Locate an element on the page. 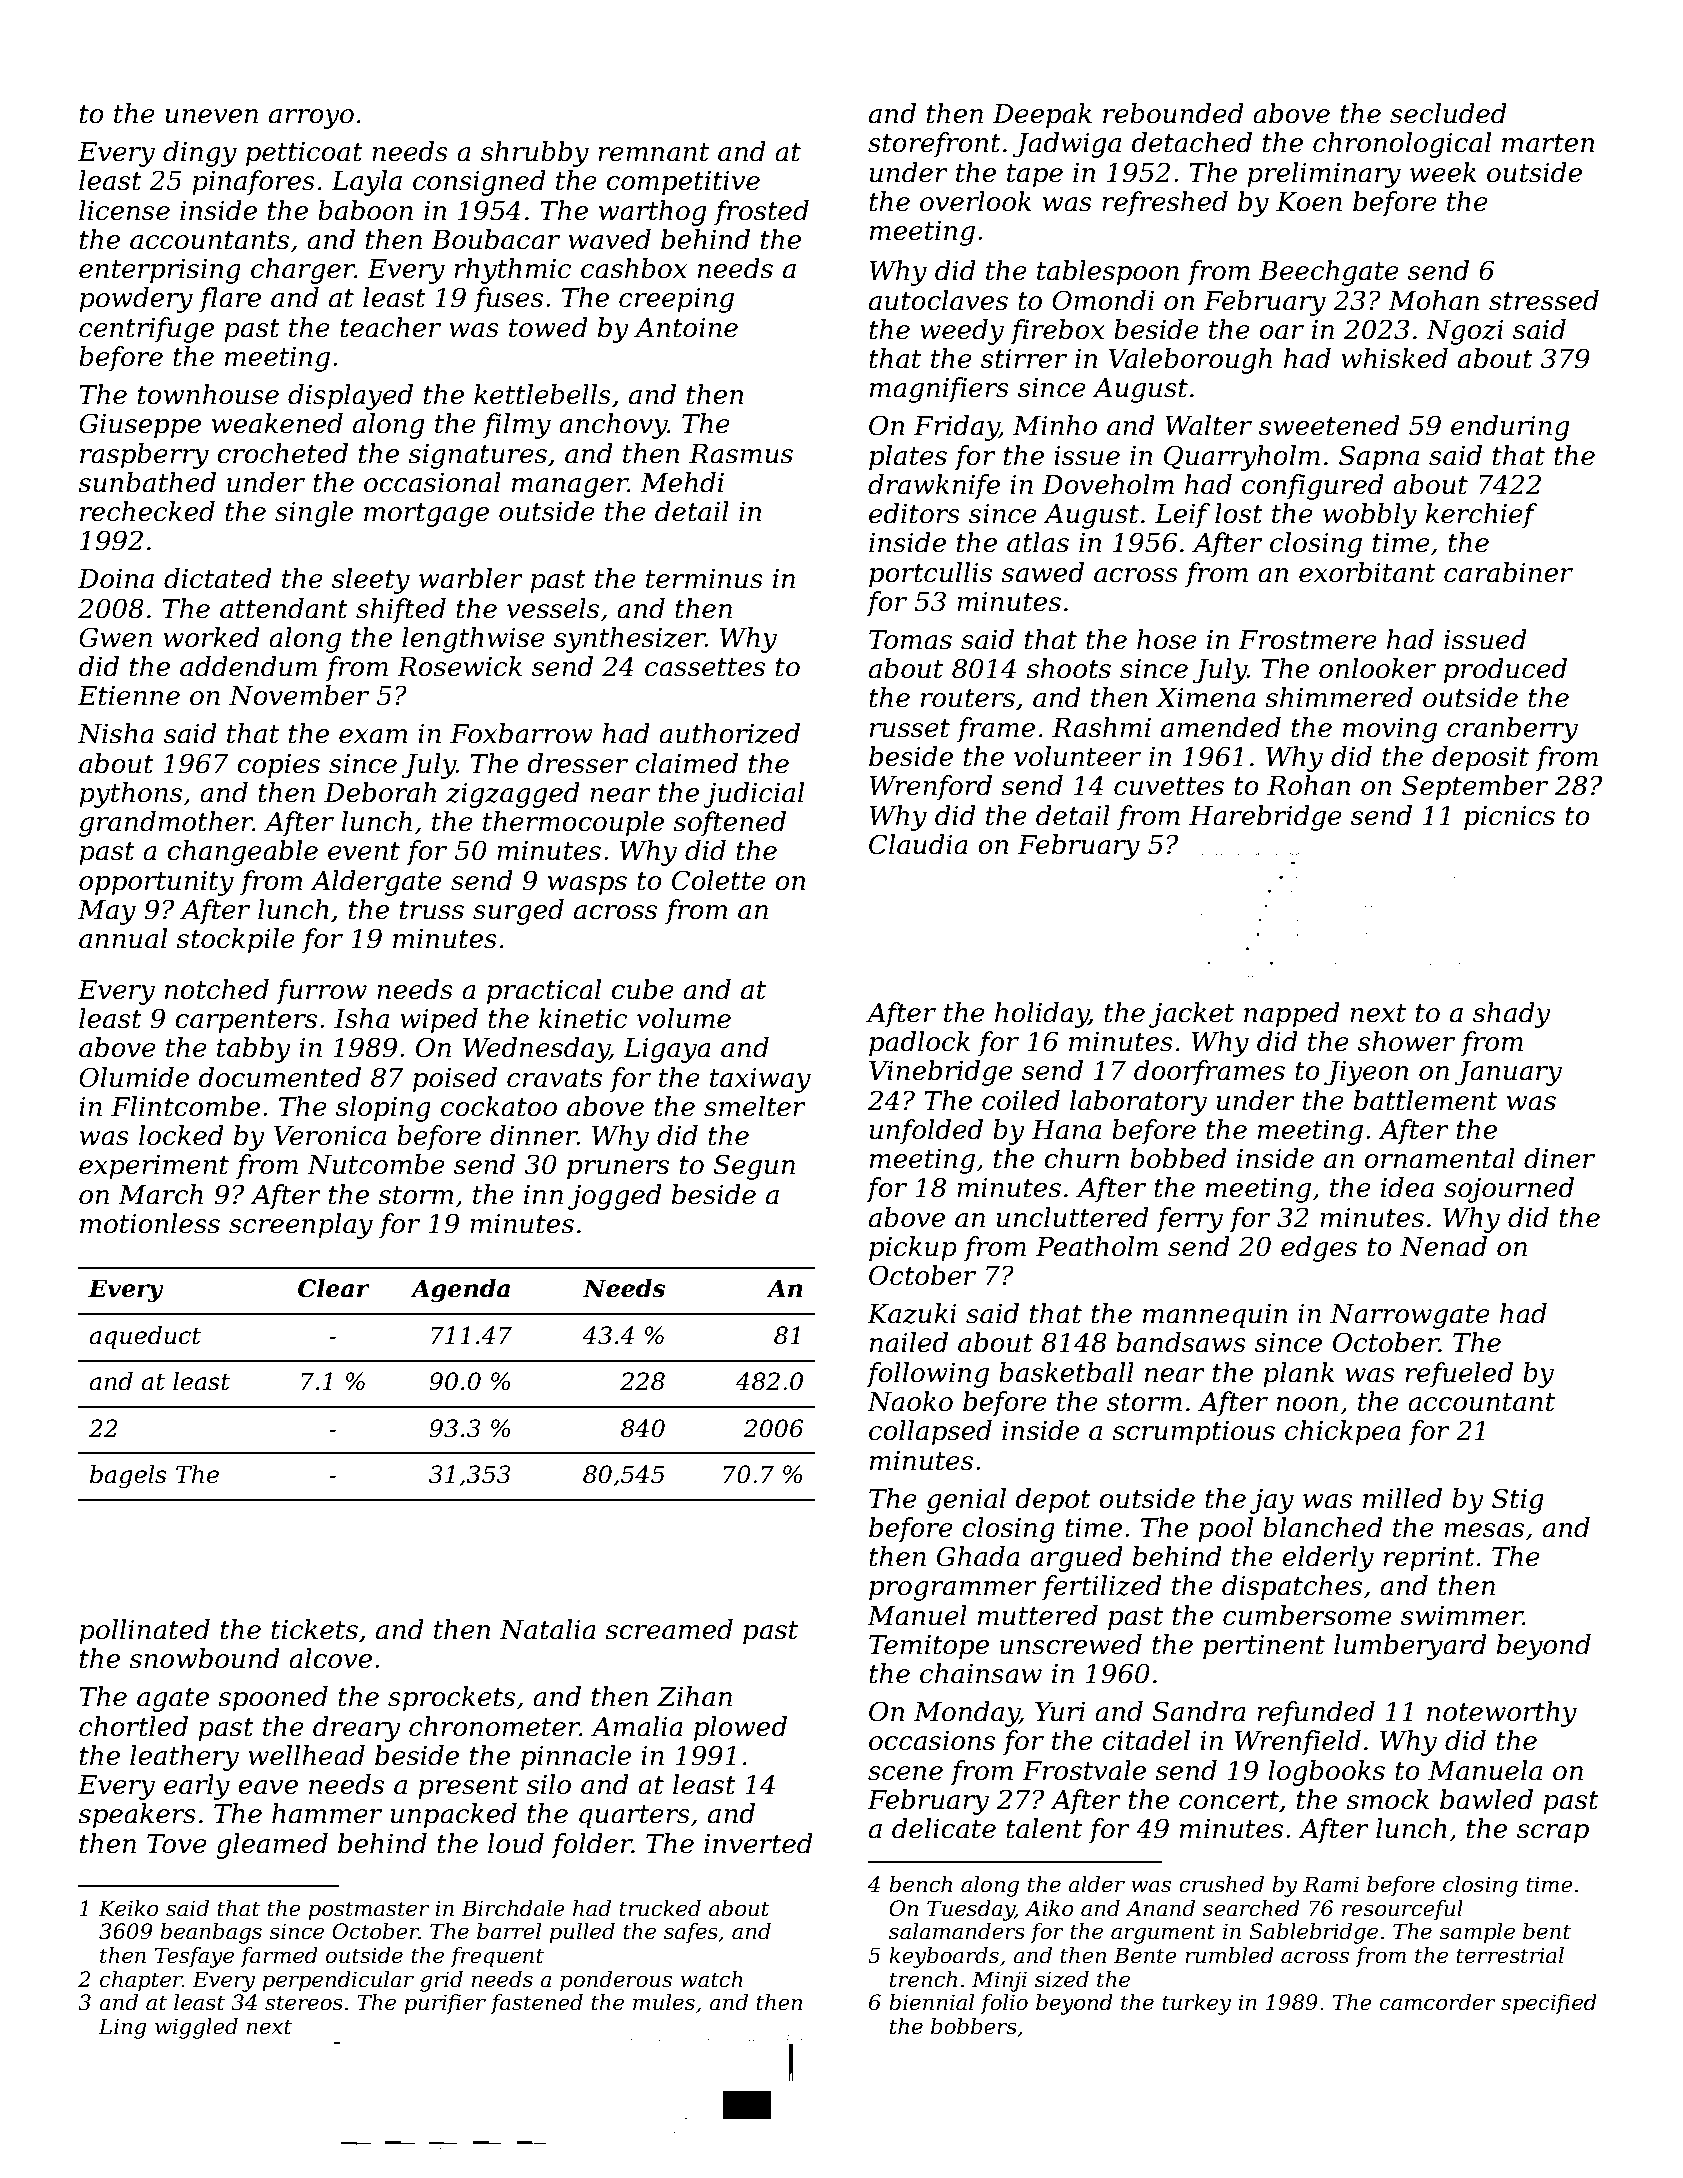 The height and width of the document is (2178, 1683). Quarryholm is located at coordinates (1242, 458).
